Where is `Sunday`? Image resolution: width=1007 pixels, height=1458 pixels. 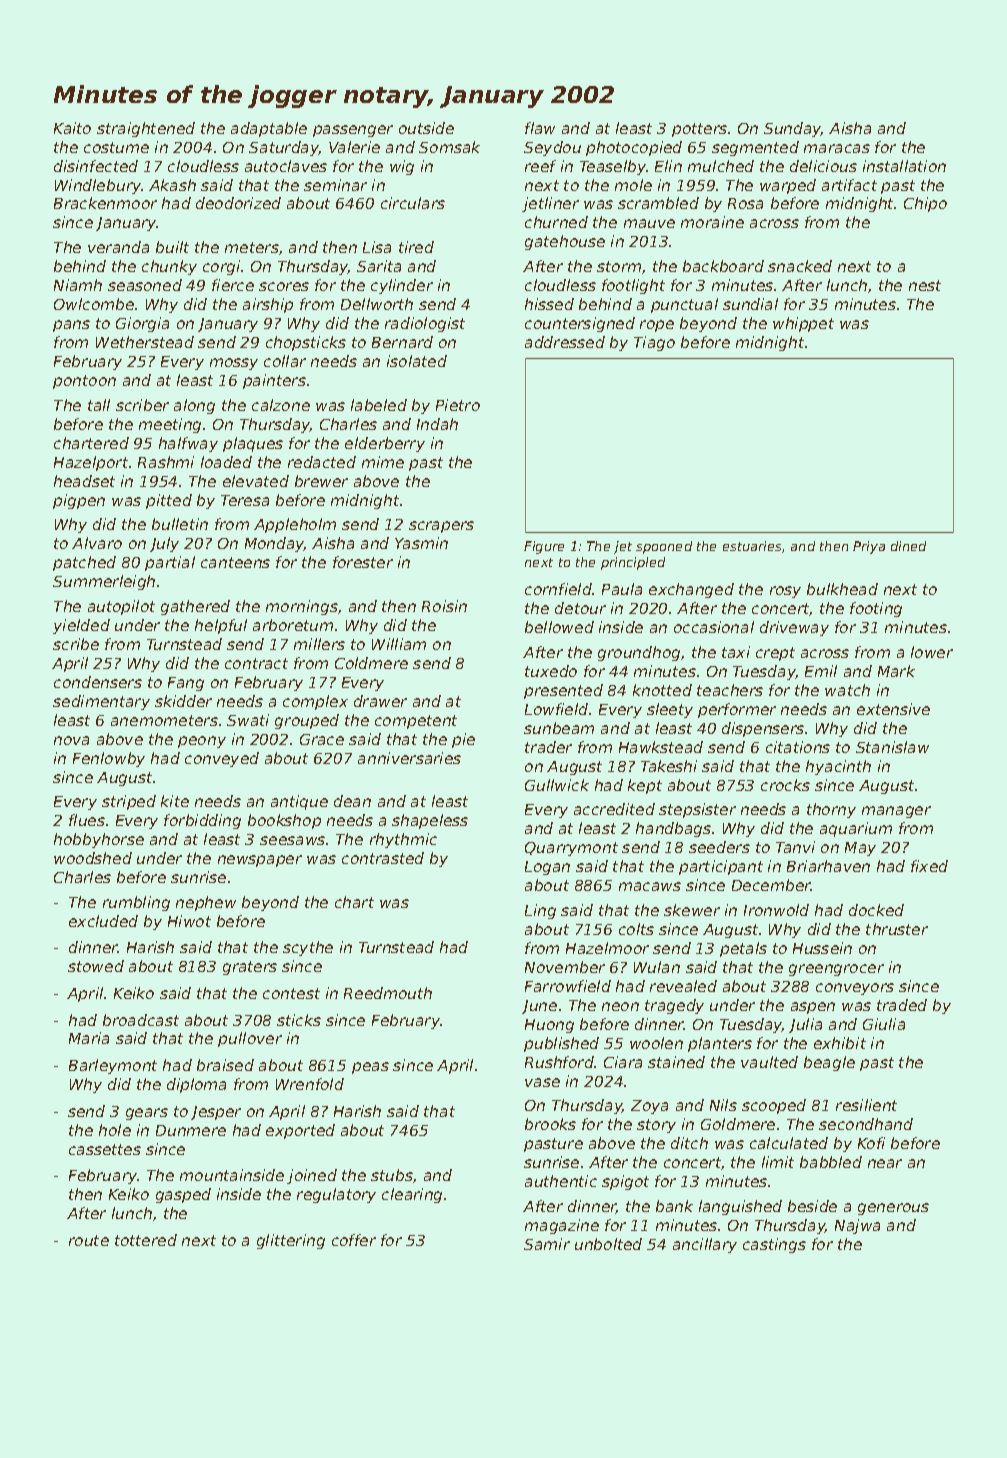
Sunday is located at coordinates (792, 129).
